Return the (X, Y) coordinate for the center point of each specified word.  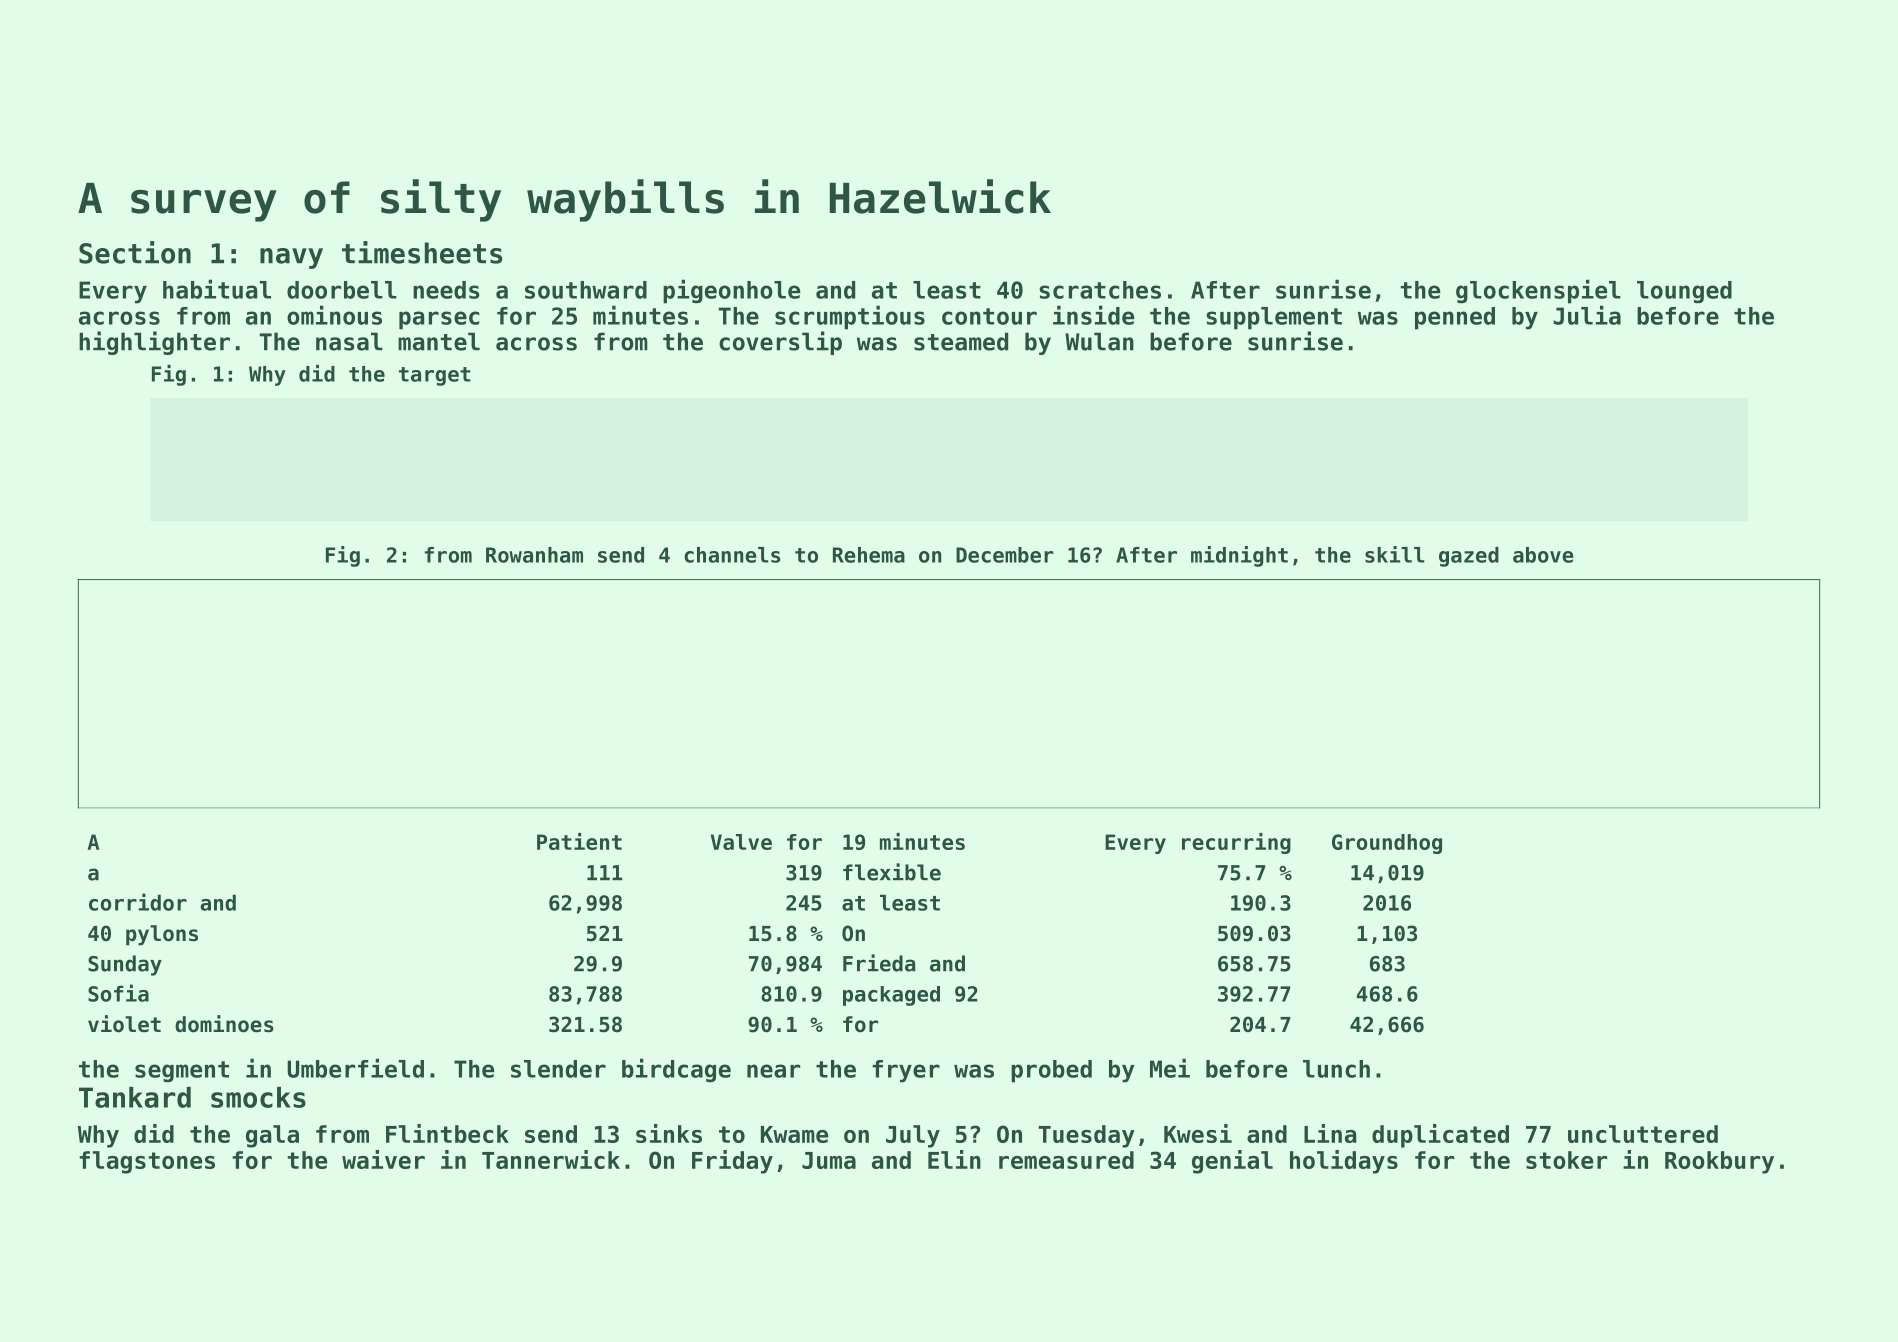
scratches (1100, 290)
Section (135, 252)
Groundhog (1387, 844)
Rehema (869, 555)
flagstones (147, 1162)
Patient (579, 841)
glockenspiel (1538, 291)
